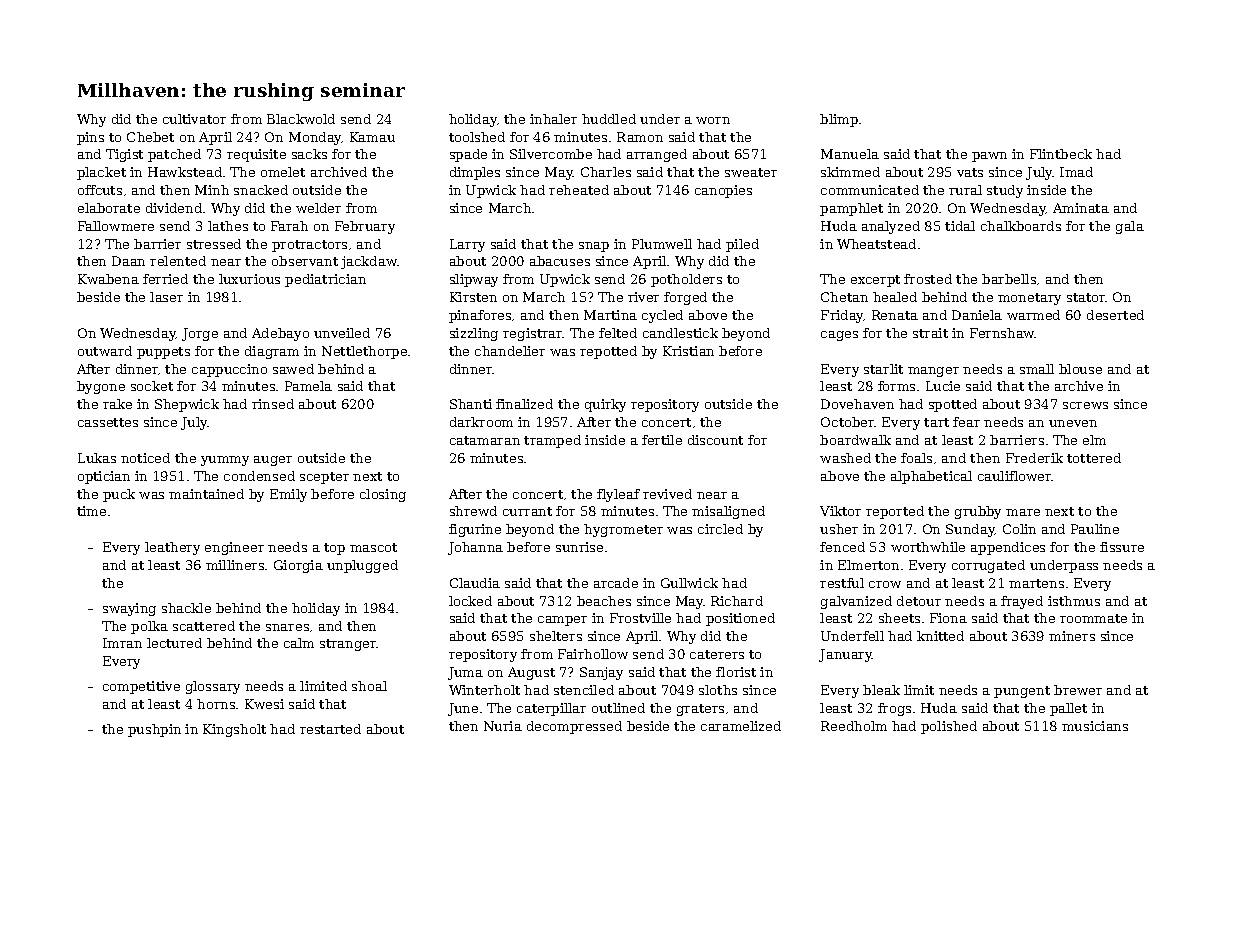  I want to click on Kingsholt, so click(234, 730).
